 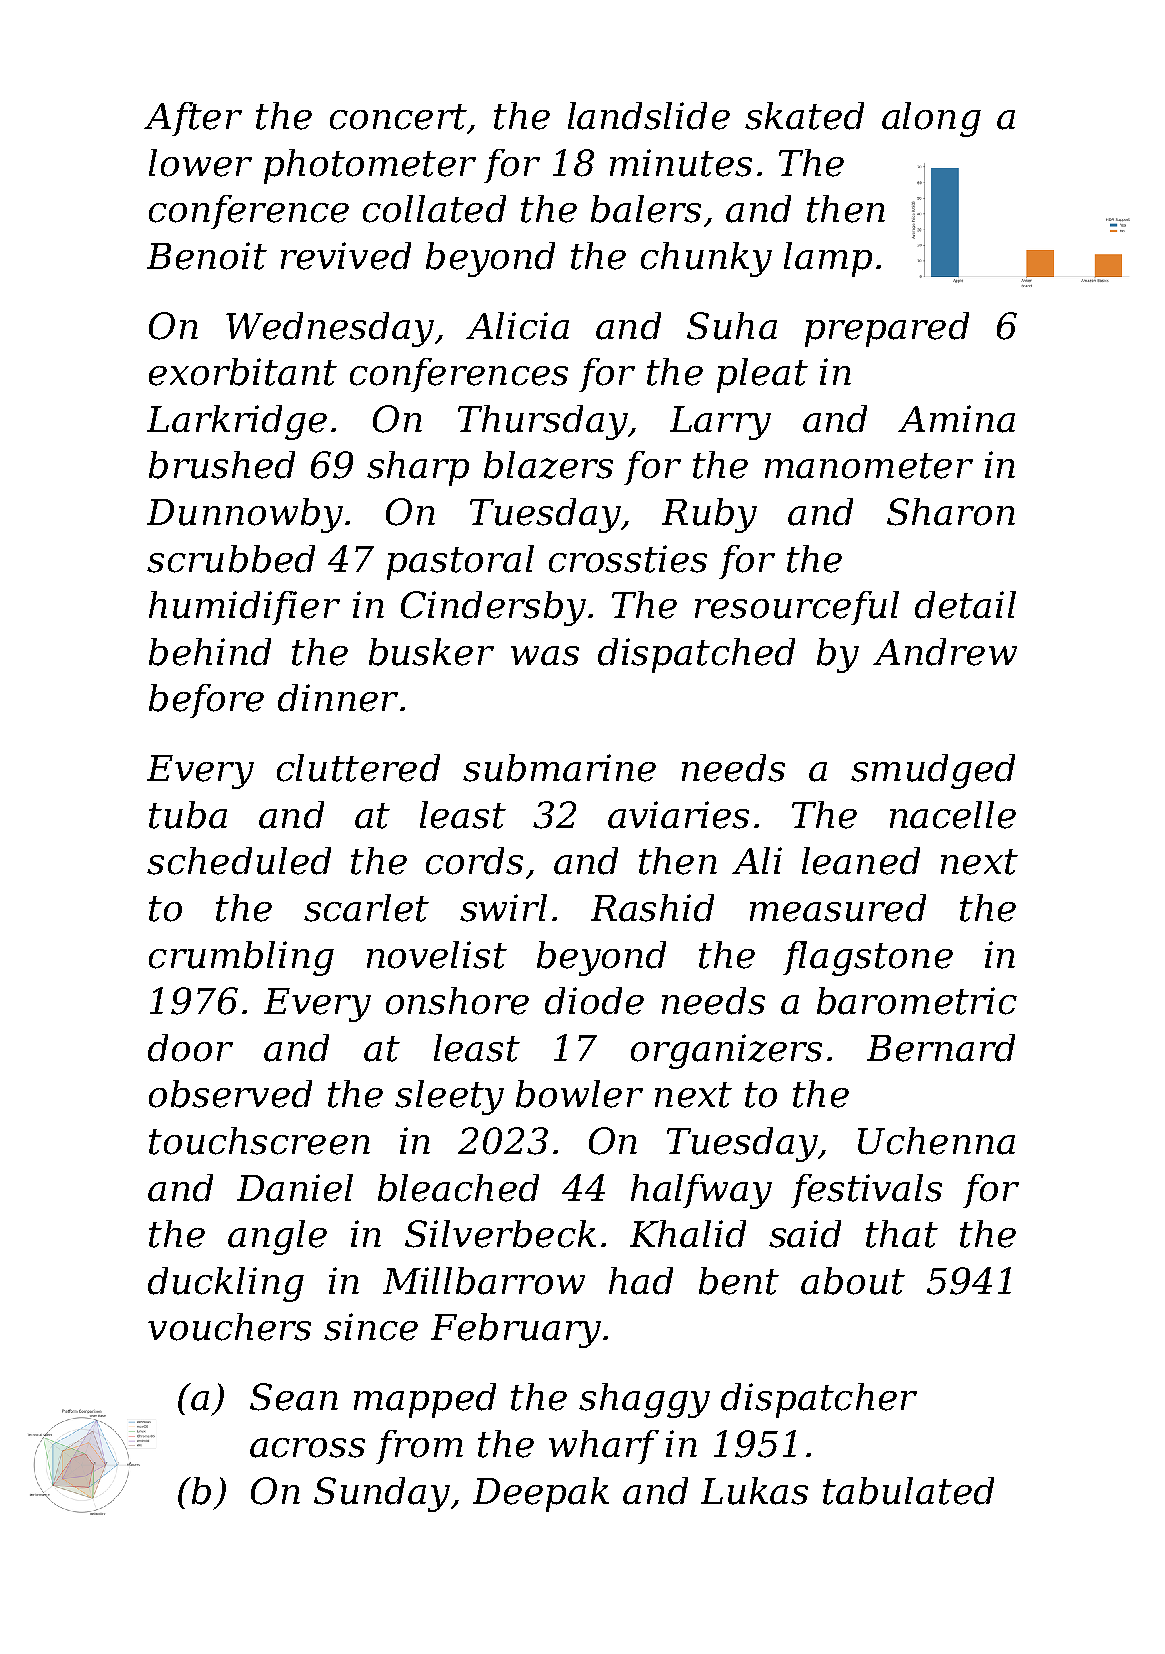 What do you see at coordinates (229, 1327) in the screenshot?
I see `vouchers` at bounding box center [229, 1327].
